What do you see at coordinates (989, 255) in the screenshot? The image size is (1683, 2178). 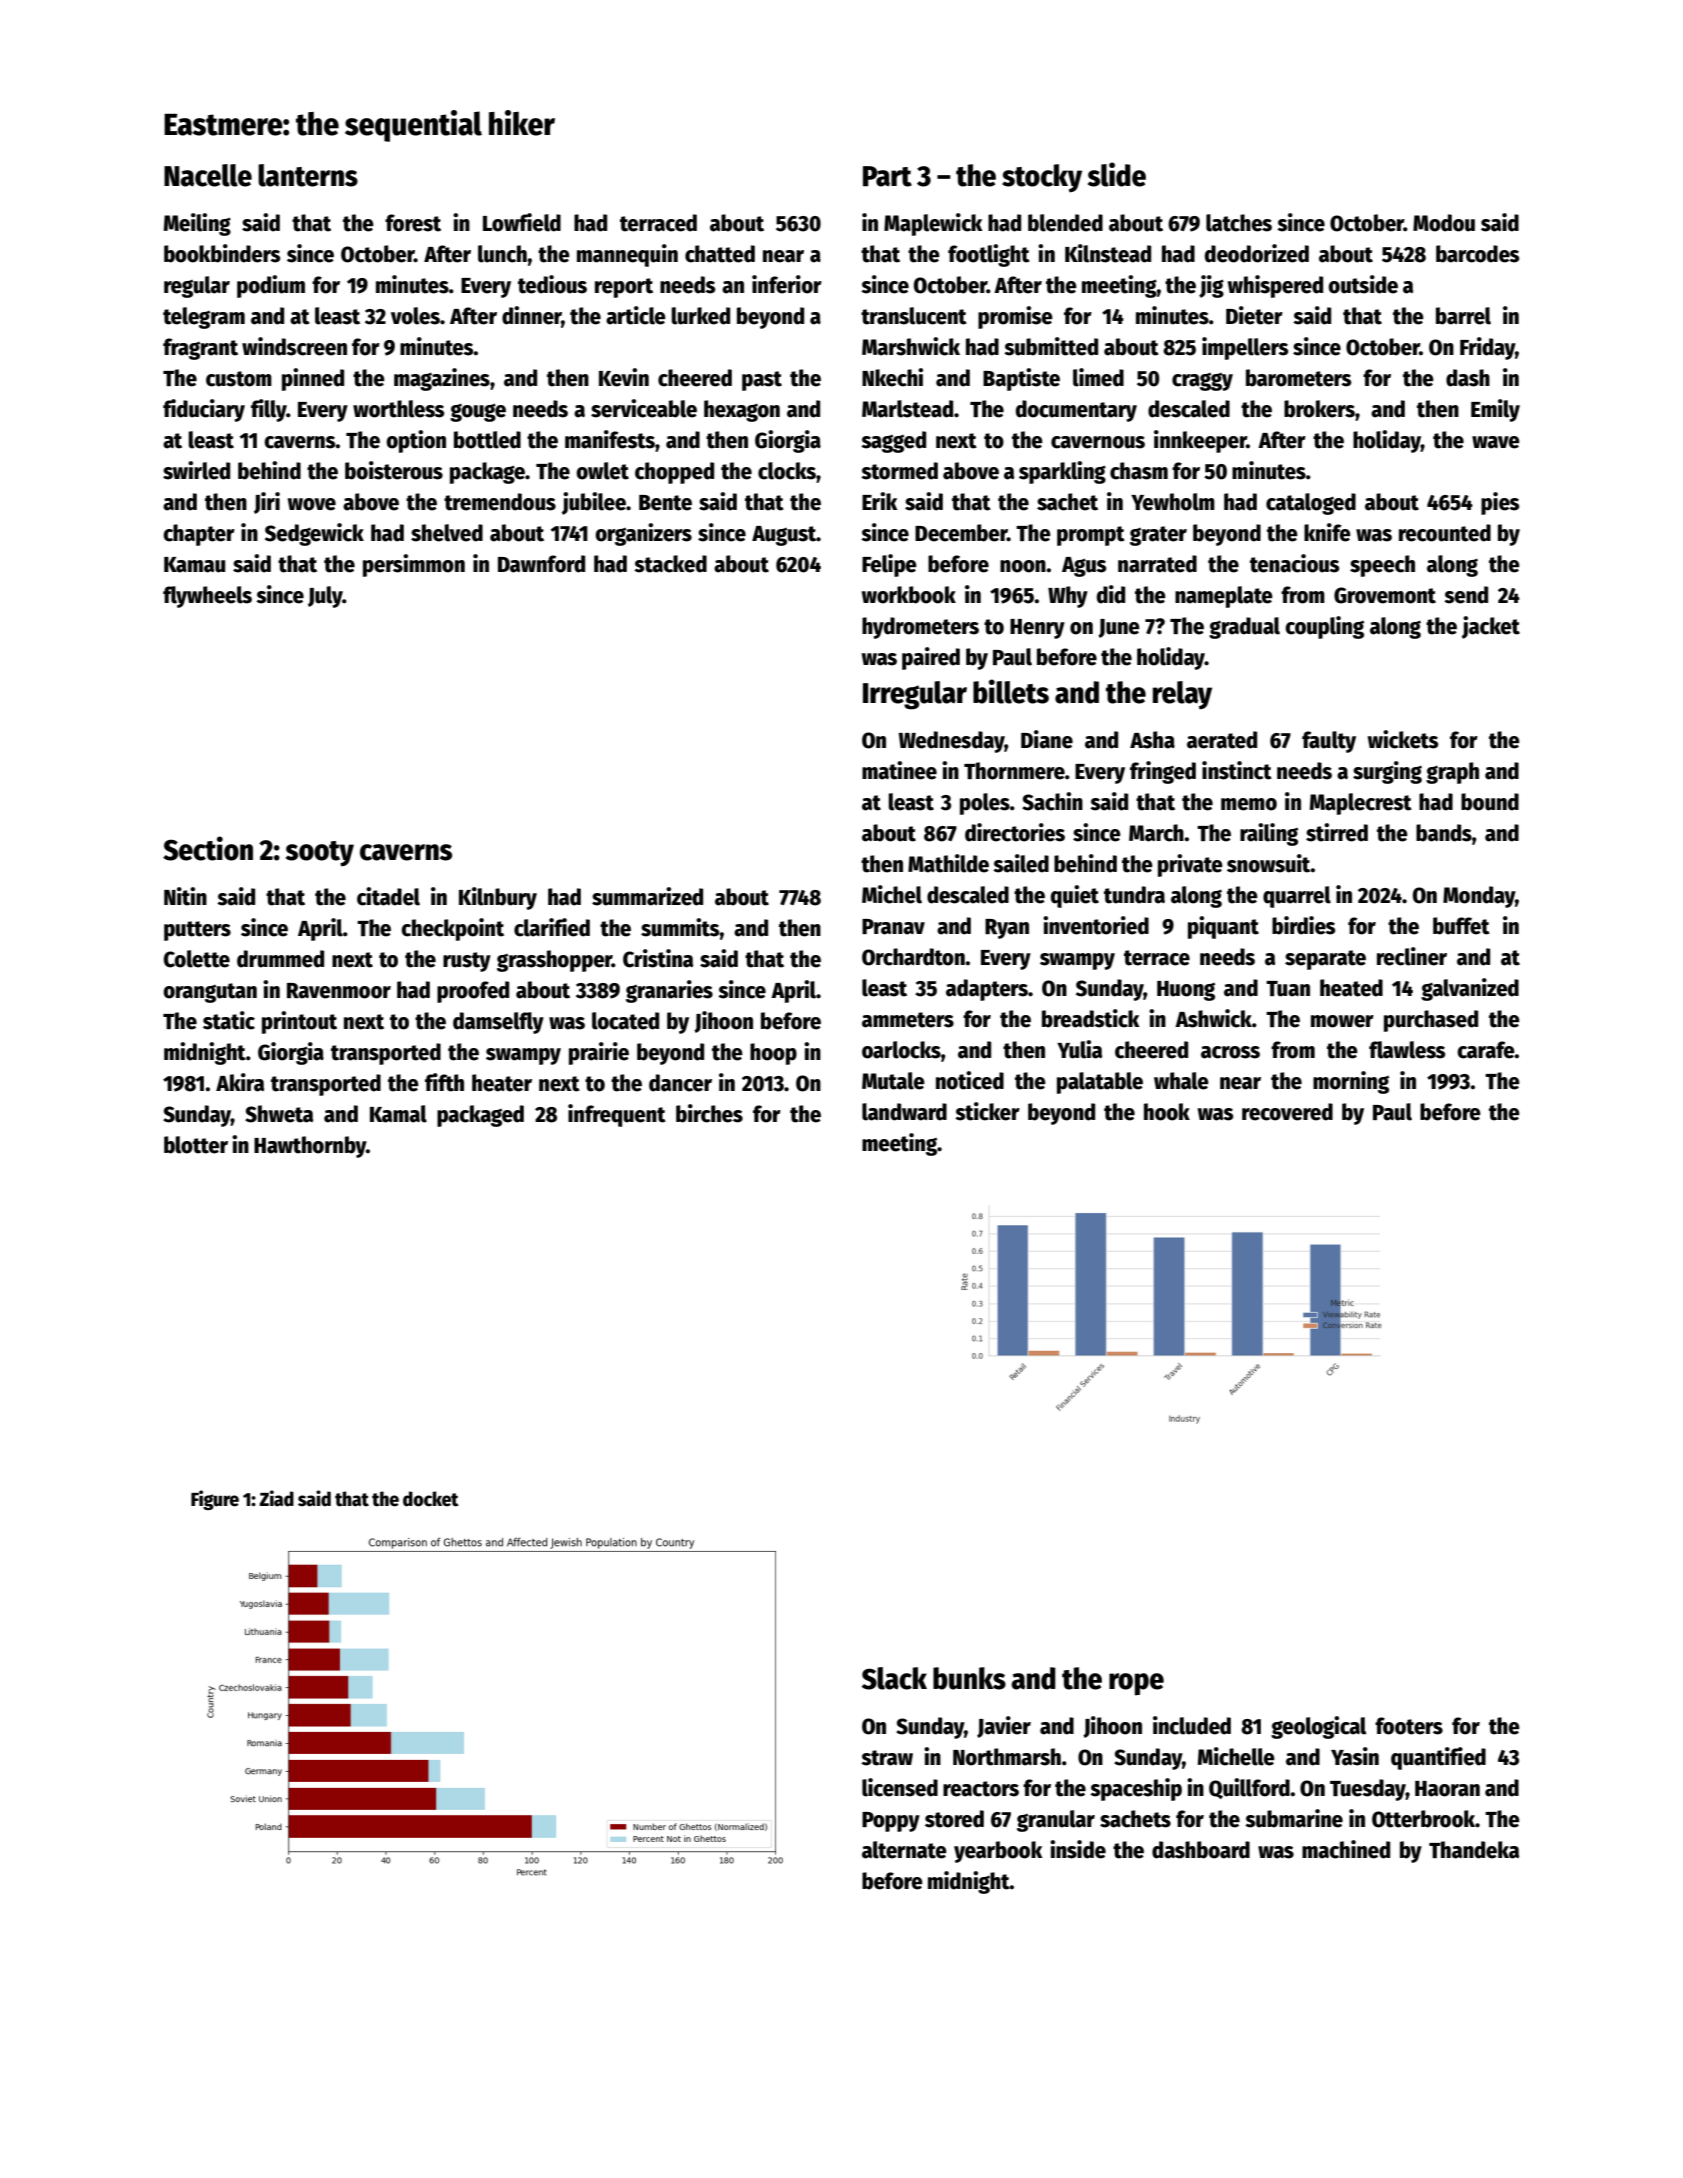 I see `footlight` at bounding box center [989, 255].
